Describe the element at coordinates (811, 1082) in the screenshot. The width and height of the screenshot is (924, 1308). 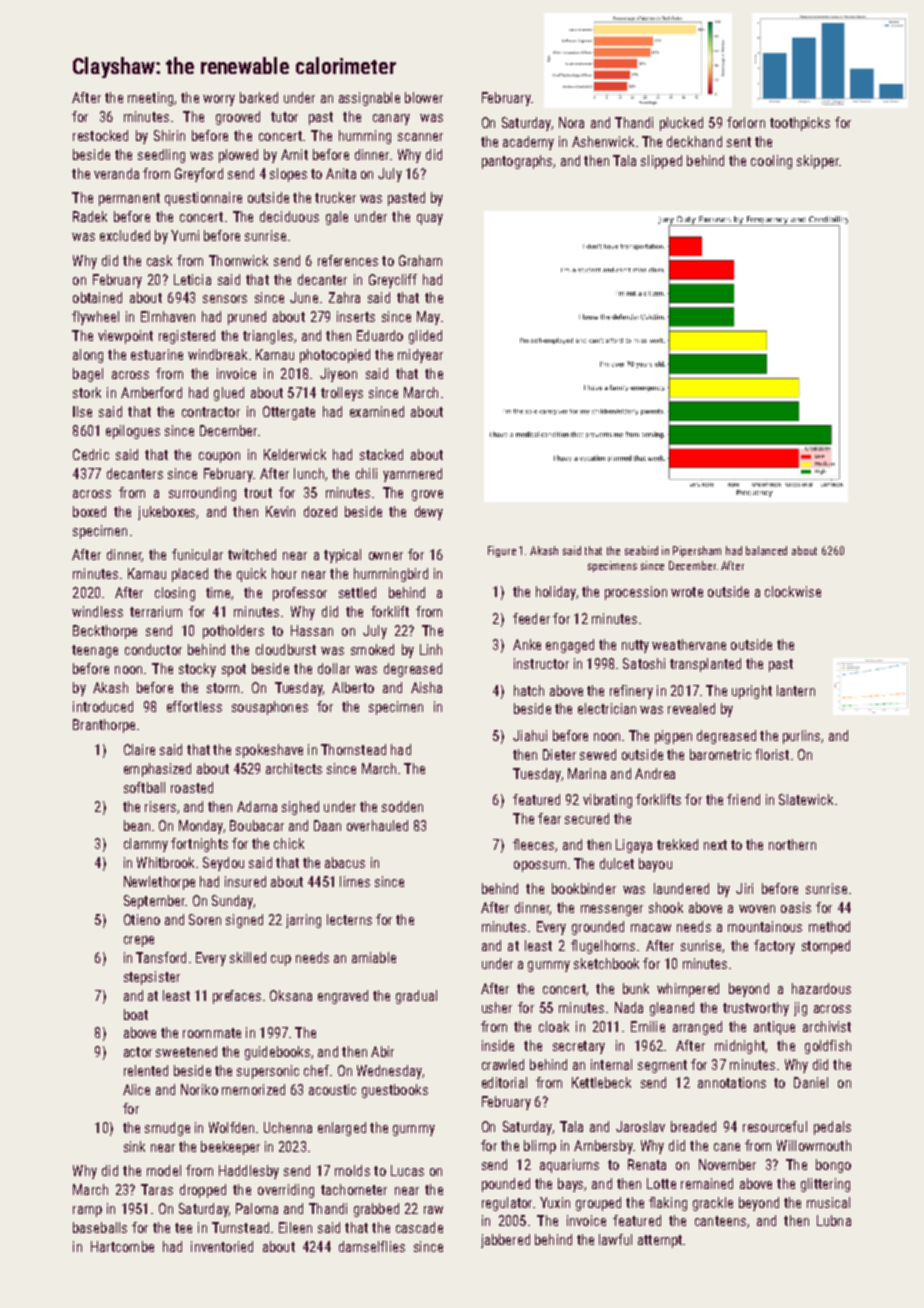
I see `Daniel` at that location.
